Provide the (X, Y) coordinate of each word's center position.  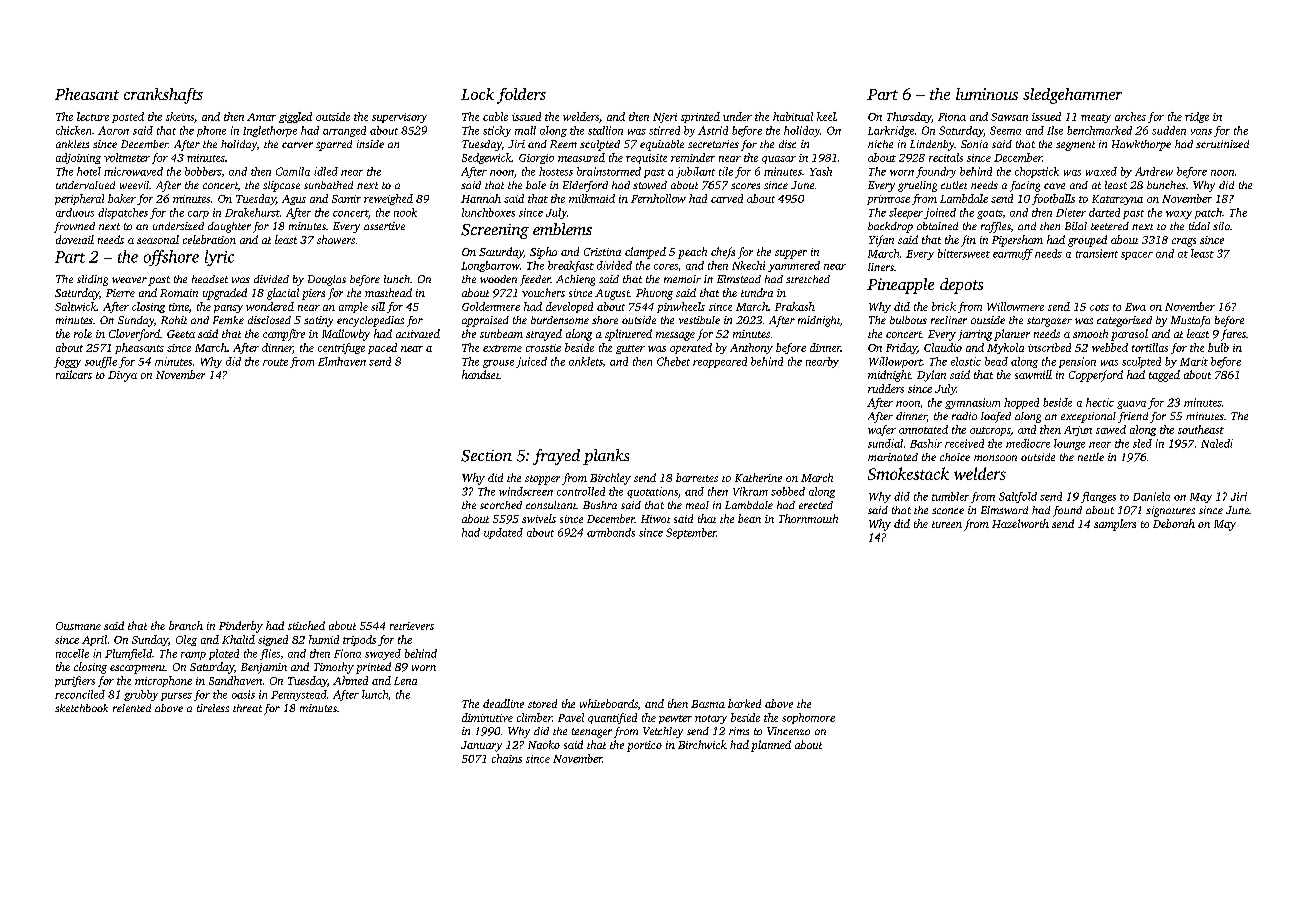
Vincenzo (788, 731)
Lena (405, 681)
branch (186, 625)
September (691, 533)
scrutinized (1222, 144)
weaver (129, 280)
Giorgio (536, 159)
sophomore (808, 718)
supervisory (399, 118)
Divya (122, 376)
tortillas (1150, 347)
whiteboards (609, 703)
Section (486, 456)
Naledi (1217, 443)
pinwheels (681, 307)
